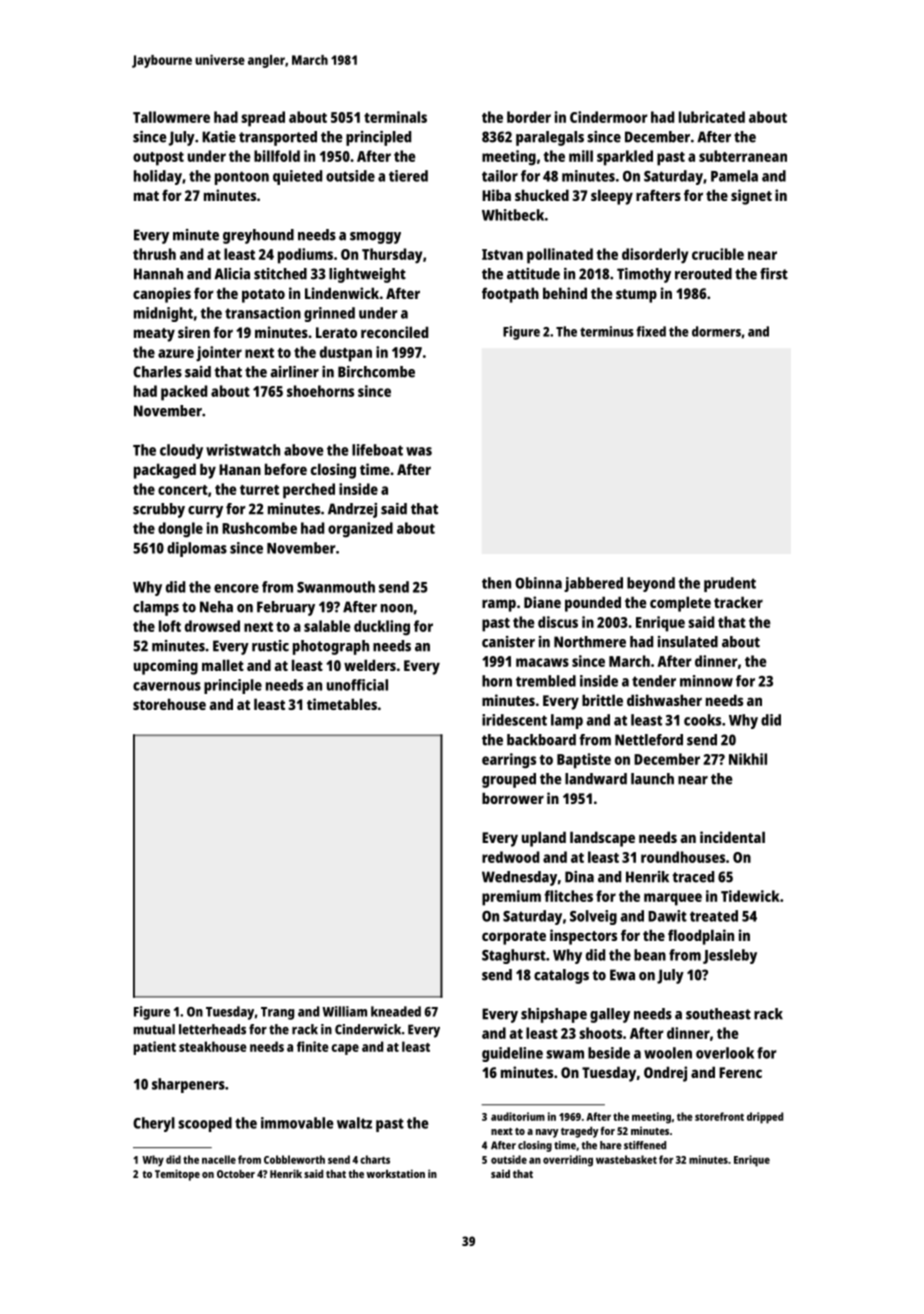 The image size is (924, 1314). What do you see at coordinates (748, 759) in the screenshot?
I see `Nikhil` at bounding box center [748, 759].
